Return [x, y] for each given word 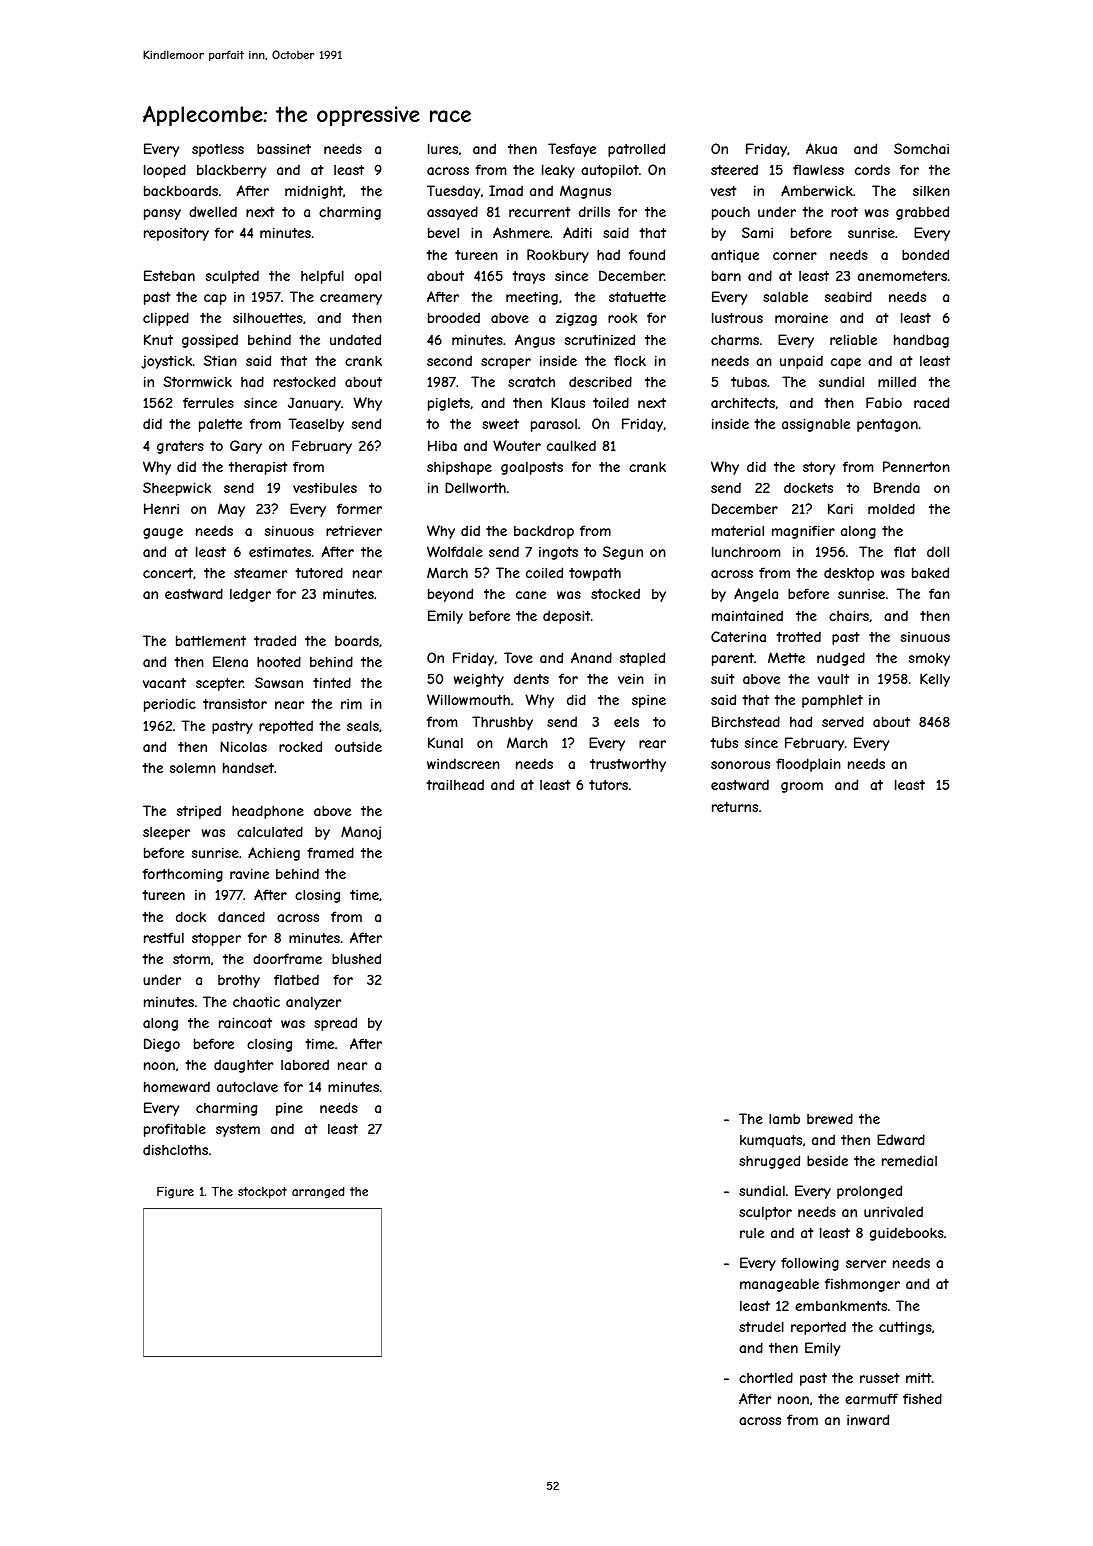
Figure [175, 1193]
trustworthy [628, 765]
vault [833, 679]
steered [734, 169]
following [810, 1264]
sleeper [166, 833]
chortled [766, 1377]
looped [165, 171]
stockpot [262, 1193]
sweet [500, 424]
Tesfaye [572, 150]
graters [180, 447]
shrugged [769, 1162]
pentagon [887, 425]
